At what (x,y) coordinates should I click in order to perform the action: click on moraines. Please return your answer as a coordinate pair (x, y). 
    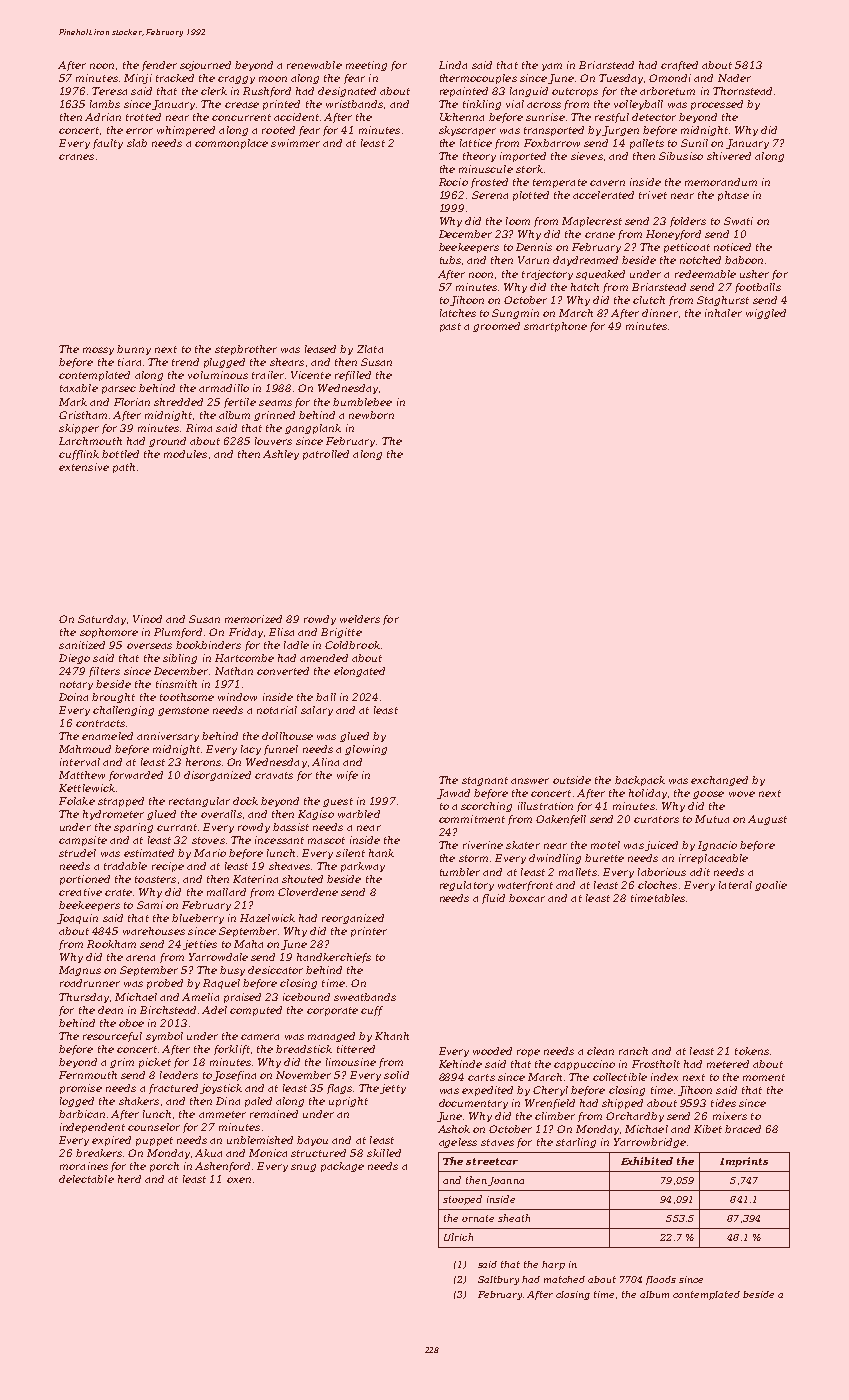
    Looking at the image, I should click on (84, 1166).
